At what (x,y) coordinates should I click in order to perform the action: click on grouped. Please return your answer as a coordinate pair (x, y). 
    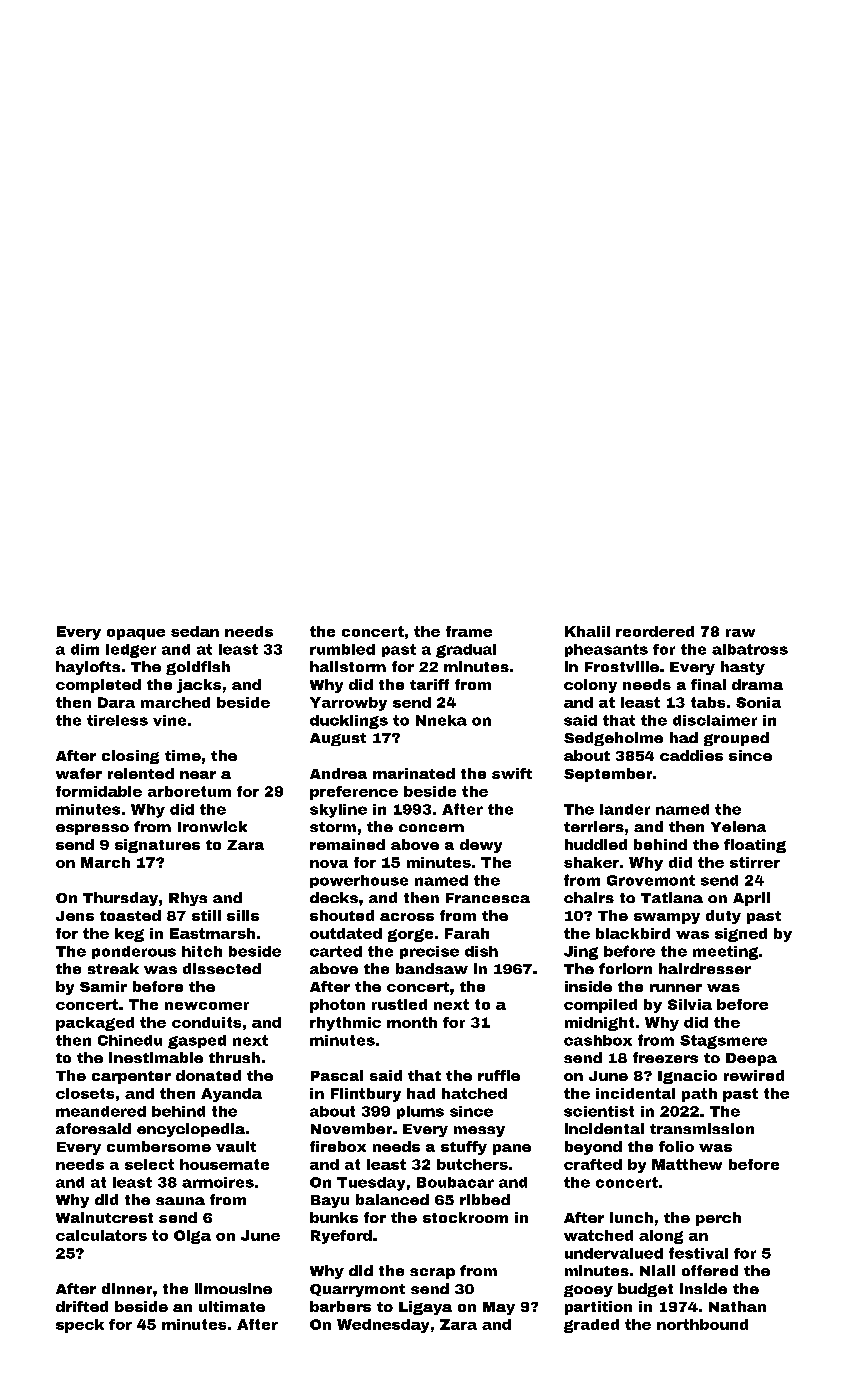
    Looking at the image, I should click on (736, 739).
